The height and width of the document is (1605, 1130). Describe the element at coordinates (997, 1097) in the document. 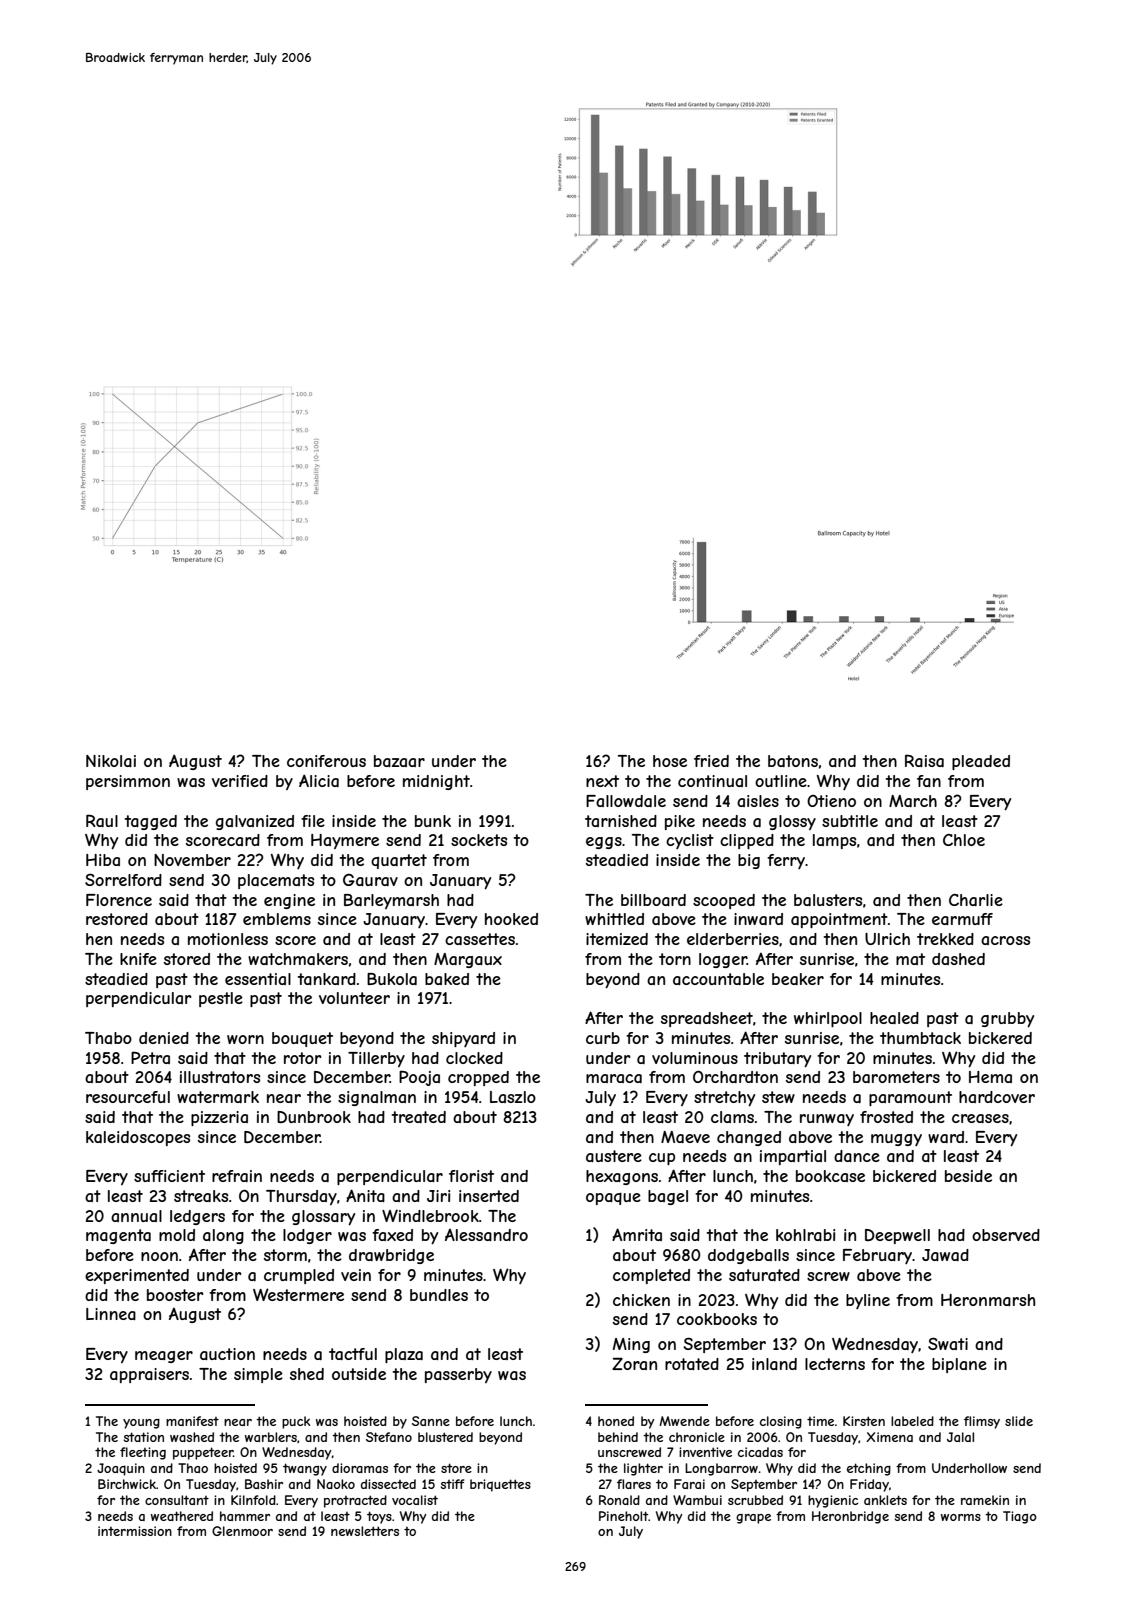

I see `hardcover` at that location.
